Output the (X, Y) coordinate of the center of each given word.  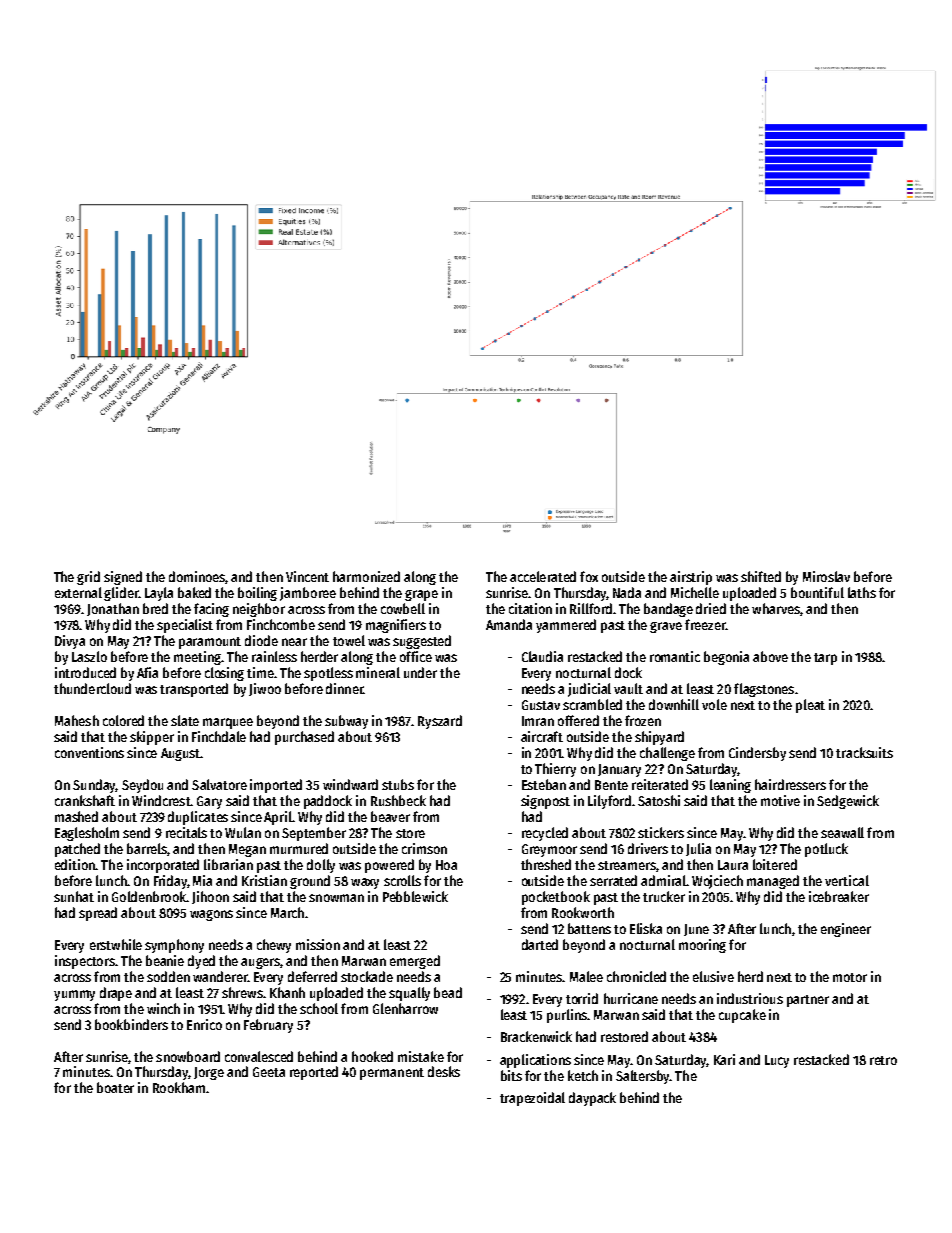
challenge (667, 754)
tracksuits (864, 752)
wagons (211, 915)
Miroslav (826, 576)
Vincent (307, 576)
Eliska (646, 928)
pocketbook (556, 898)
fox (589, 576)
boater (115, 1087)
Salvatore (219, 784)
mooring (702, 946)
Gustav (541, 705)
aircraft (542, 736)
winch (163, 1008)
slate (185, 720)
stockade (367, 976)
